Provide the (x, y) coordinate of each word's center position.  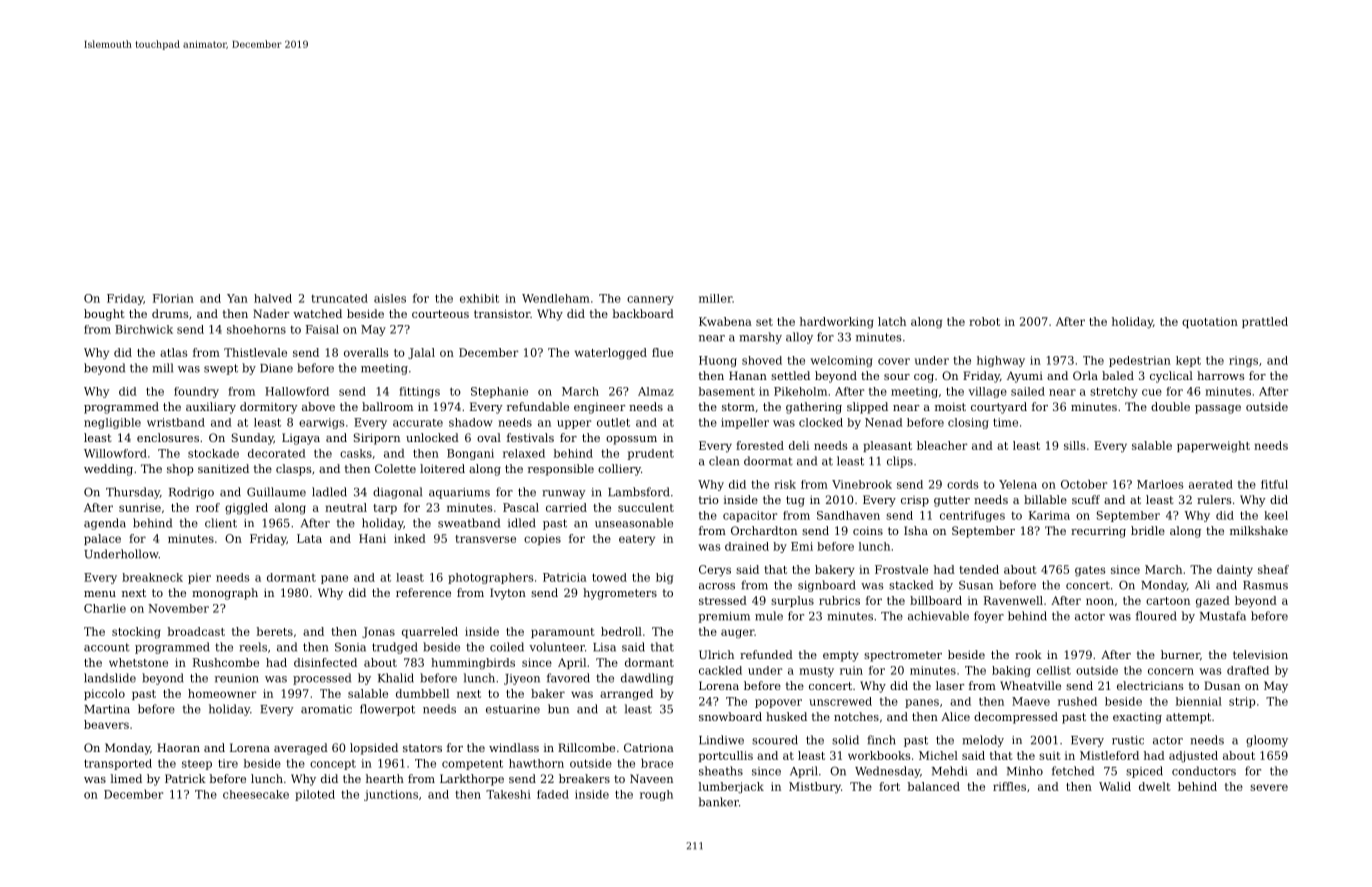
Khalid (396, 678)
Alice (955, 716)
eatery (637, 540)
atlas (173, 352)
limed (126, 778)
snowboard (730, 716)
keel (1276, 515)
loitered (442, 468)
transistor (502, 313)
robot (984, 321)
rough (656, 795)
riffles (1009, 786)
